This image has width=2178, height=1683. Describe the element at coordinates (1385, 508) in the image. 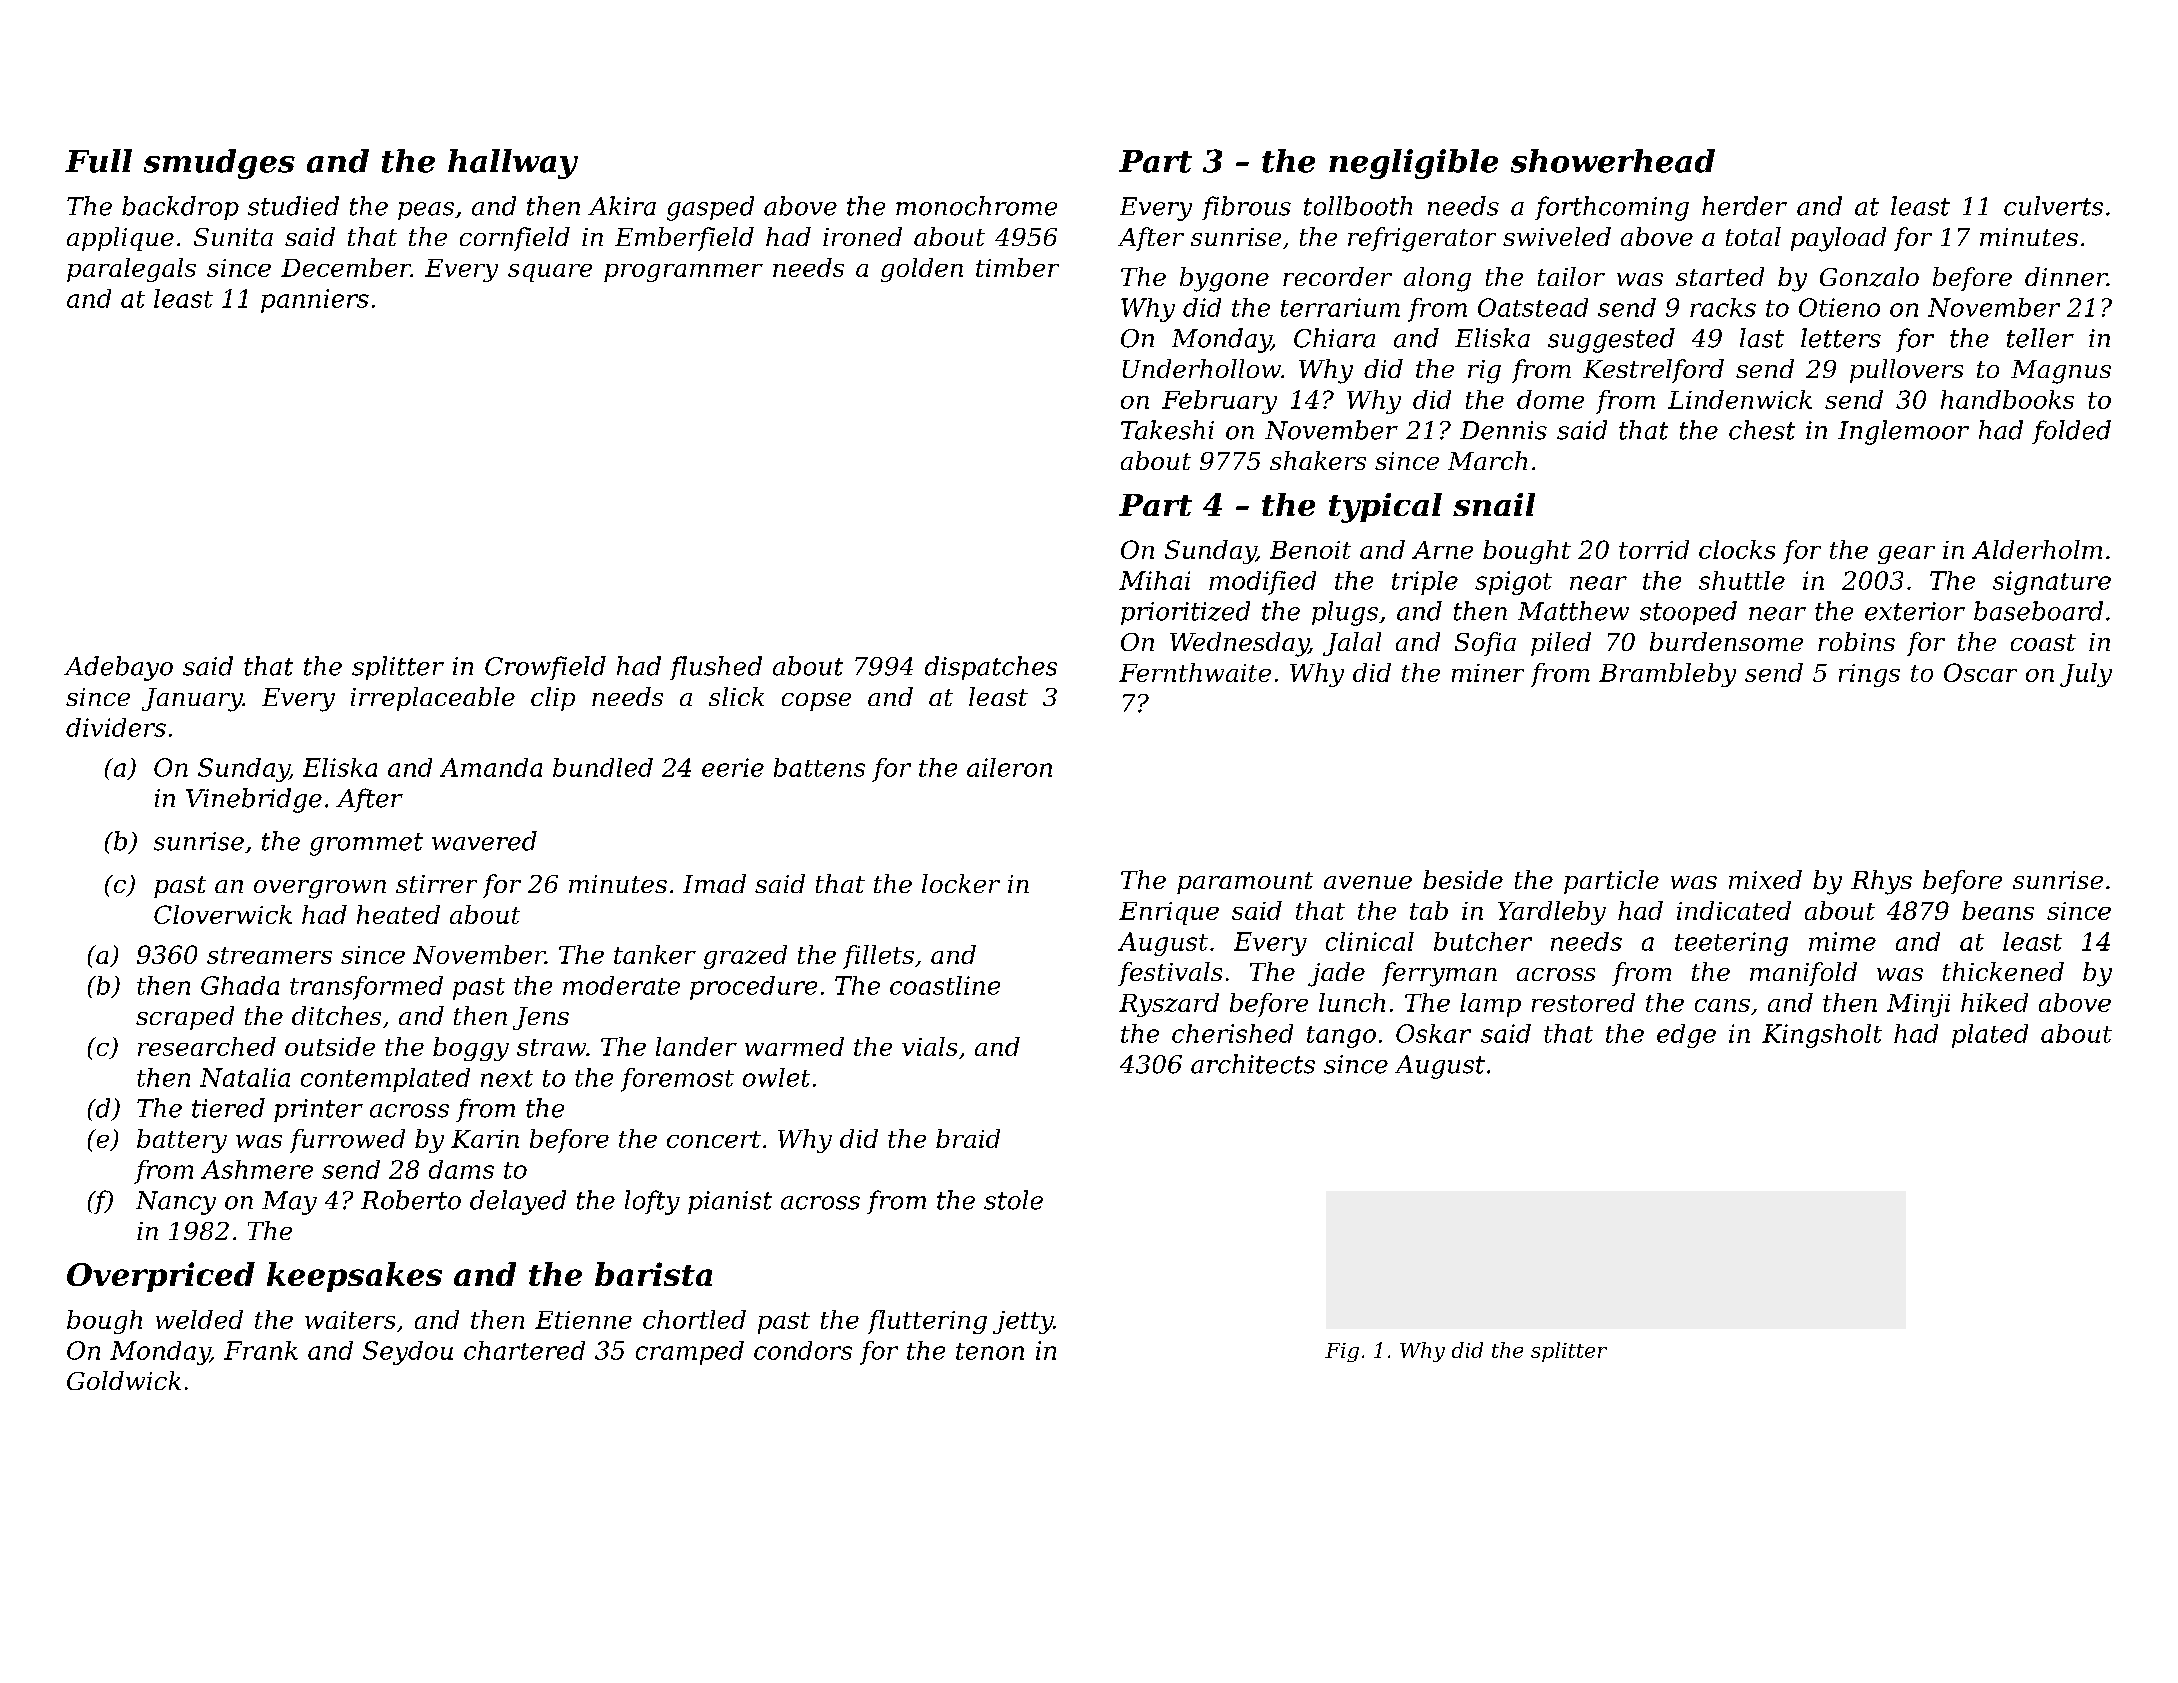

I see `typical` at that location.
